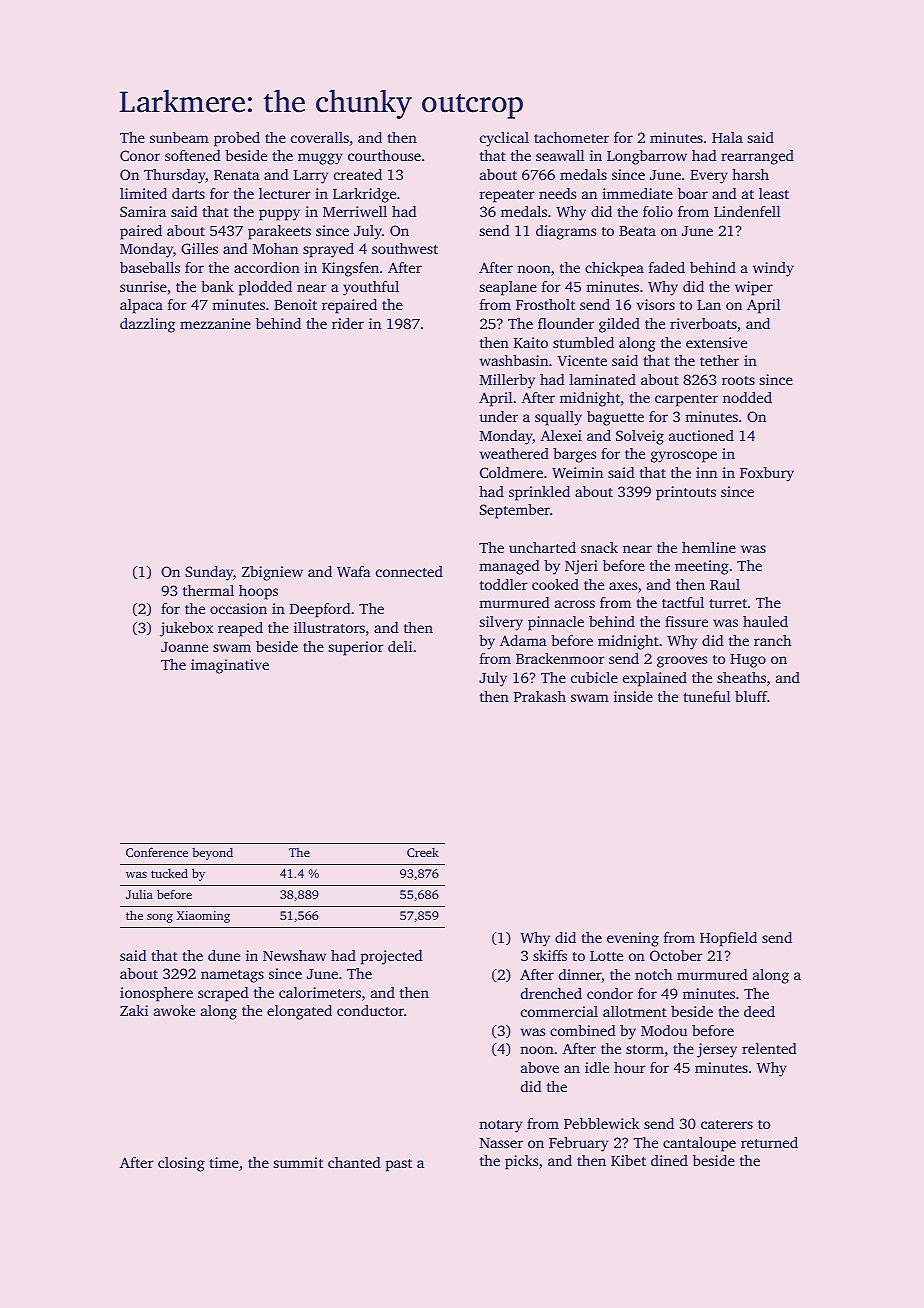  Describe the element at coordinates (237, 139) in the page. I see `probed` at that location.
